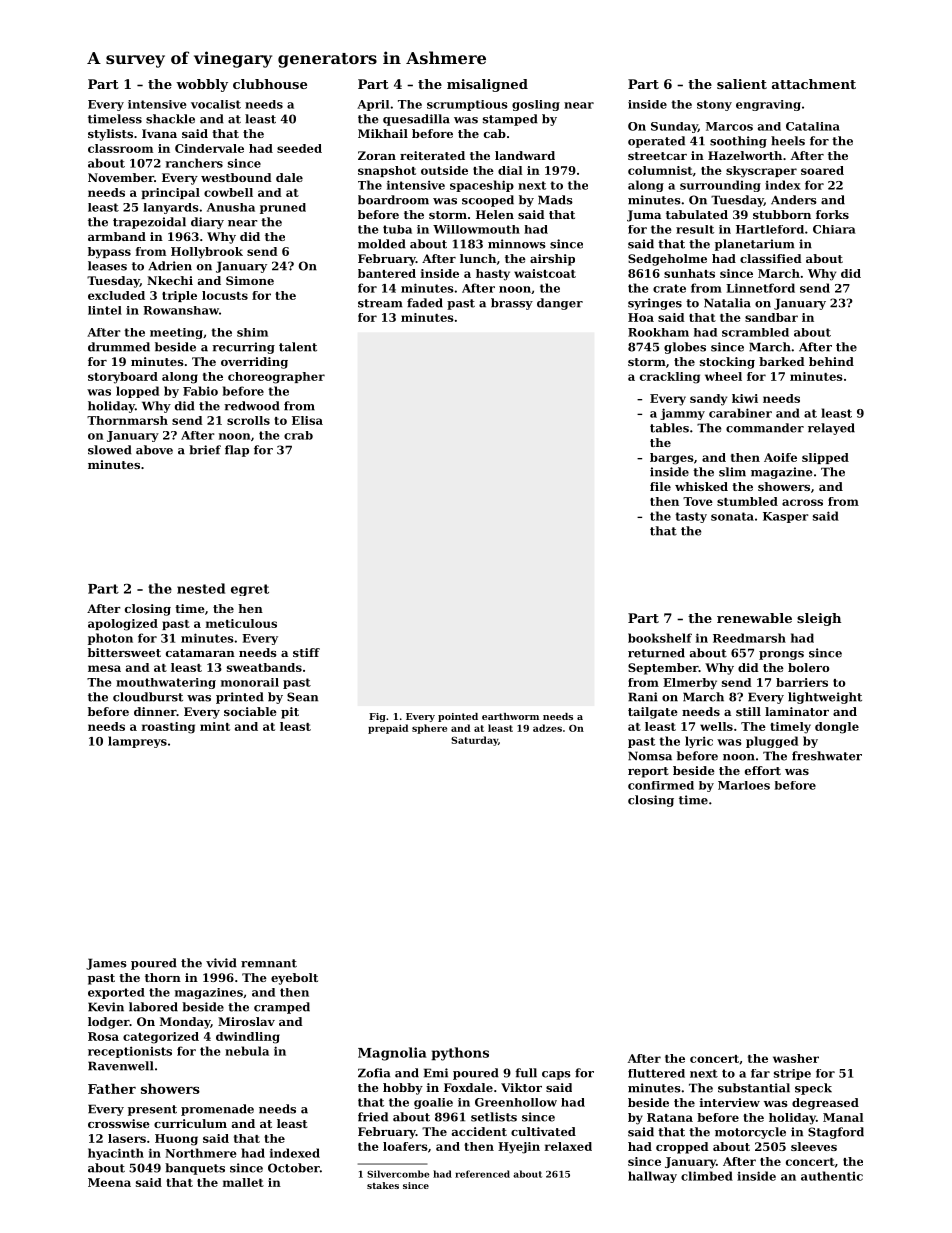  Describe the element at coordinates (270, 84) in the document. I see `clubhouse` at that location.
